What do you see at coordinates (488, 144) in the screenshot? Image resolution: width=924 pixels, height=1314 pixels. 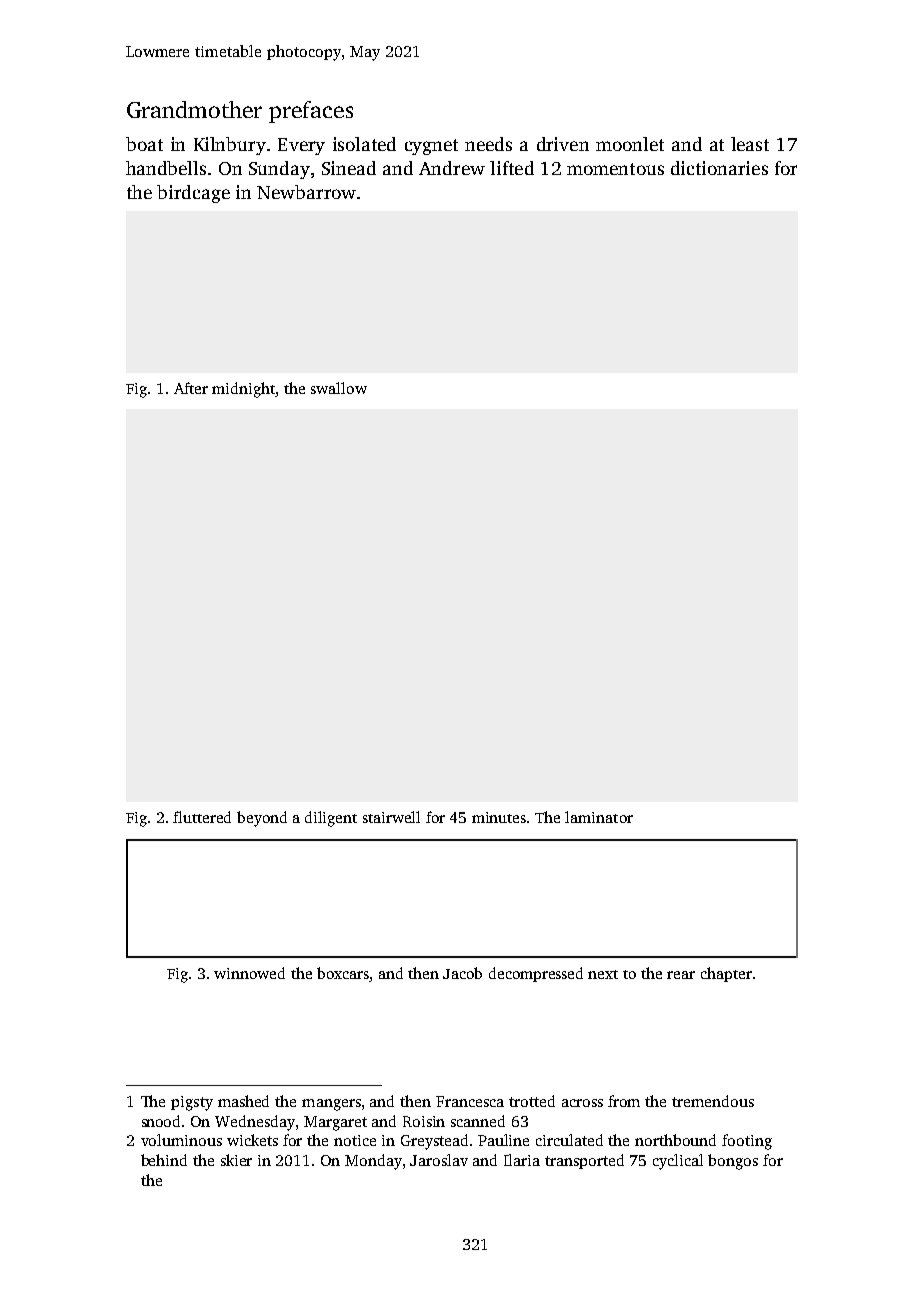 I see `needs` at bounding box center [488, 144].
